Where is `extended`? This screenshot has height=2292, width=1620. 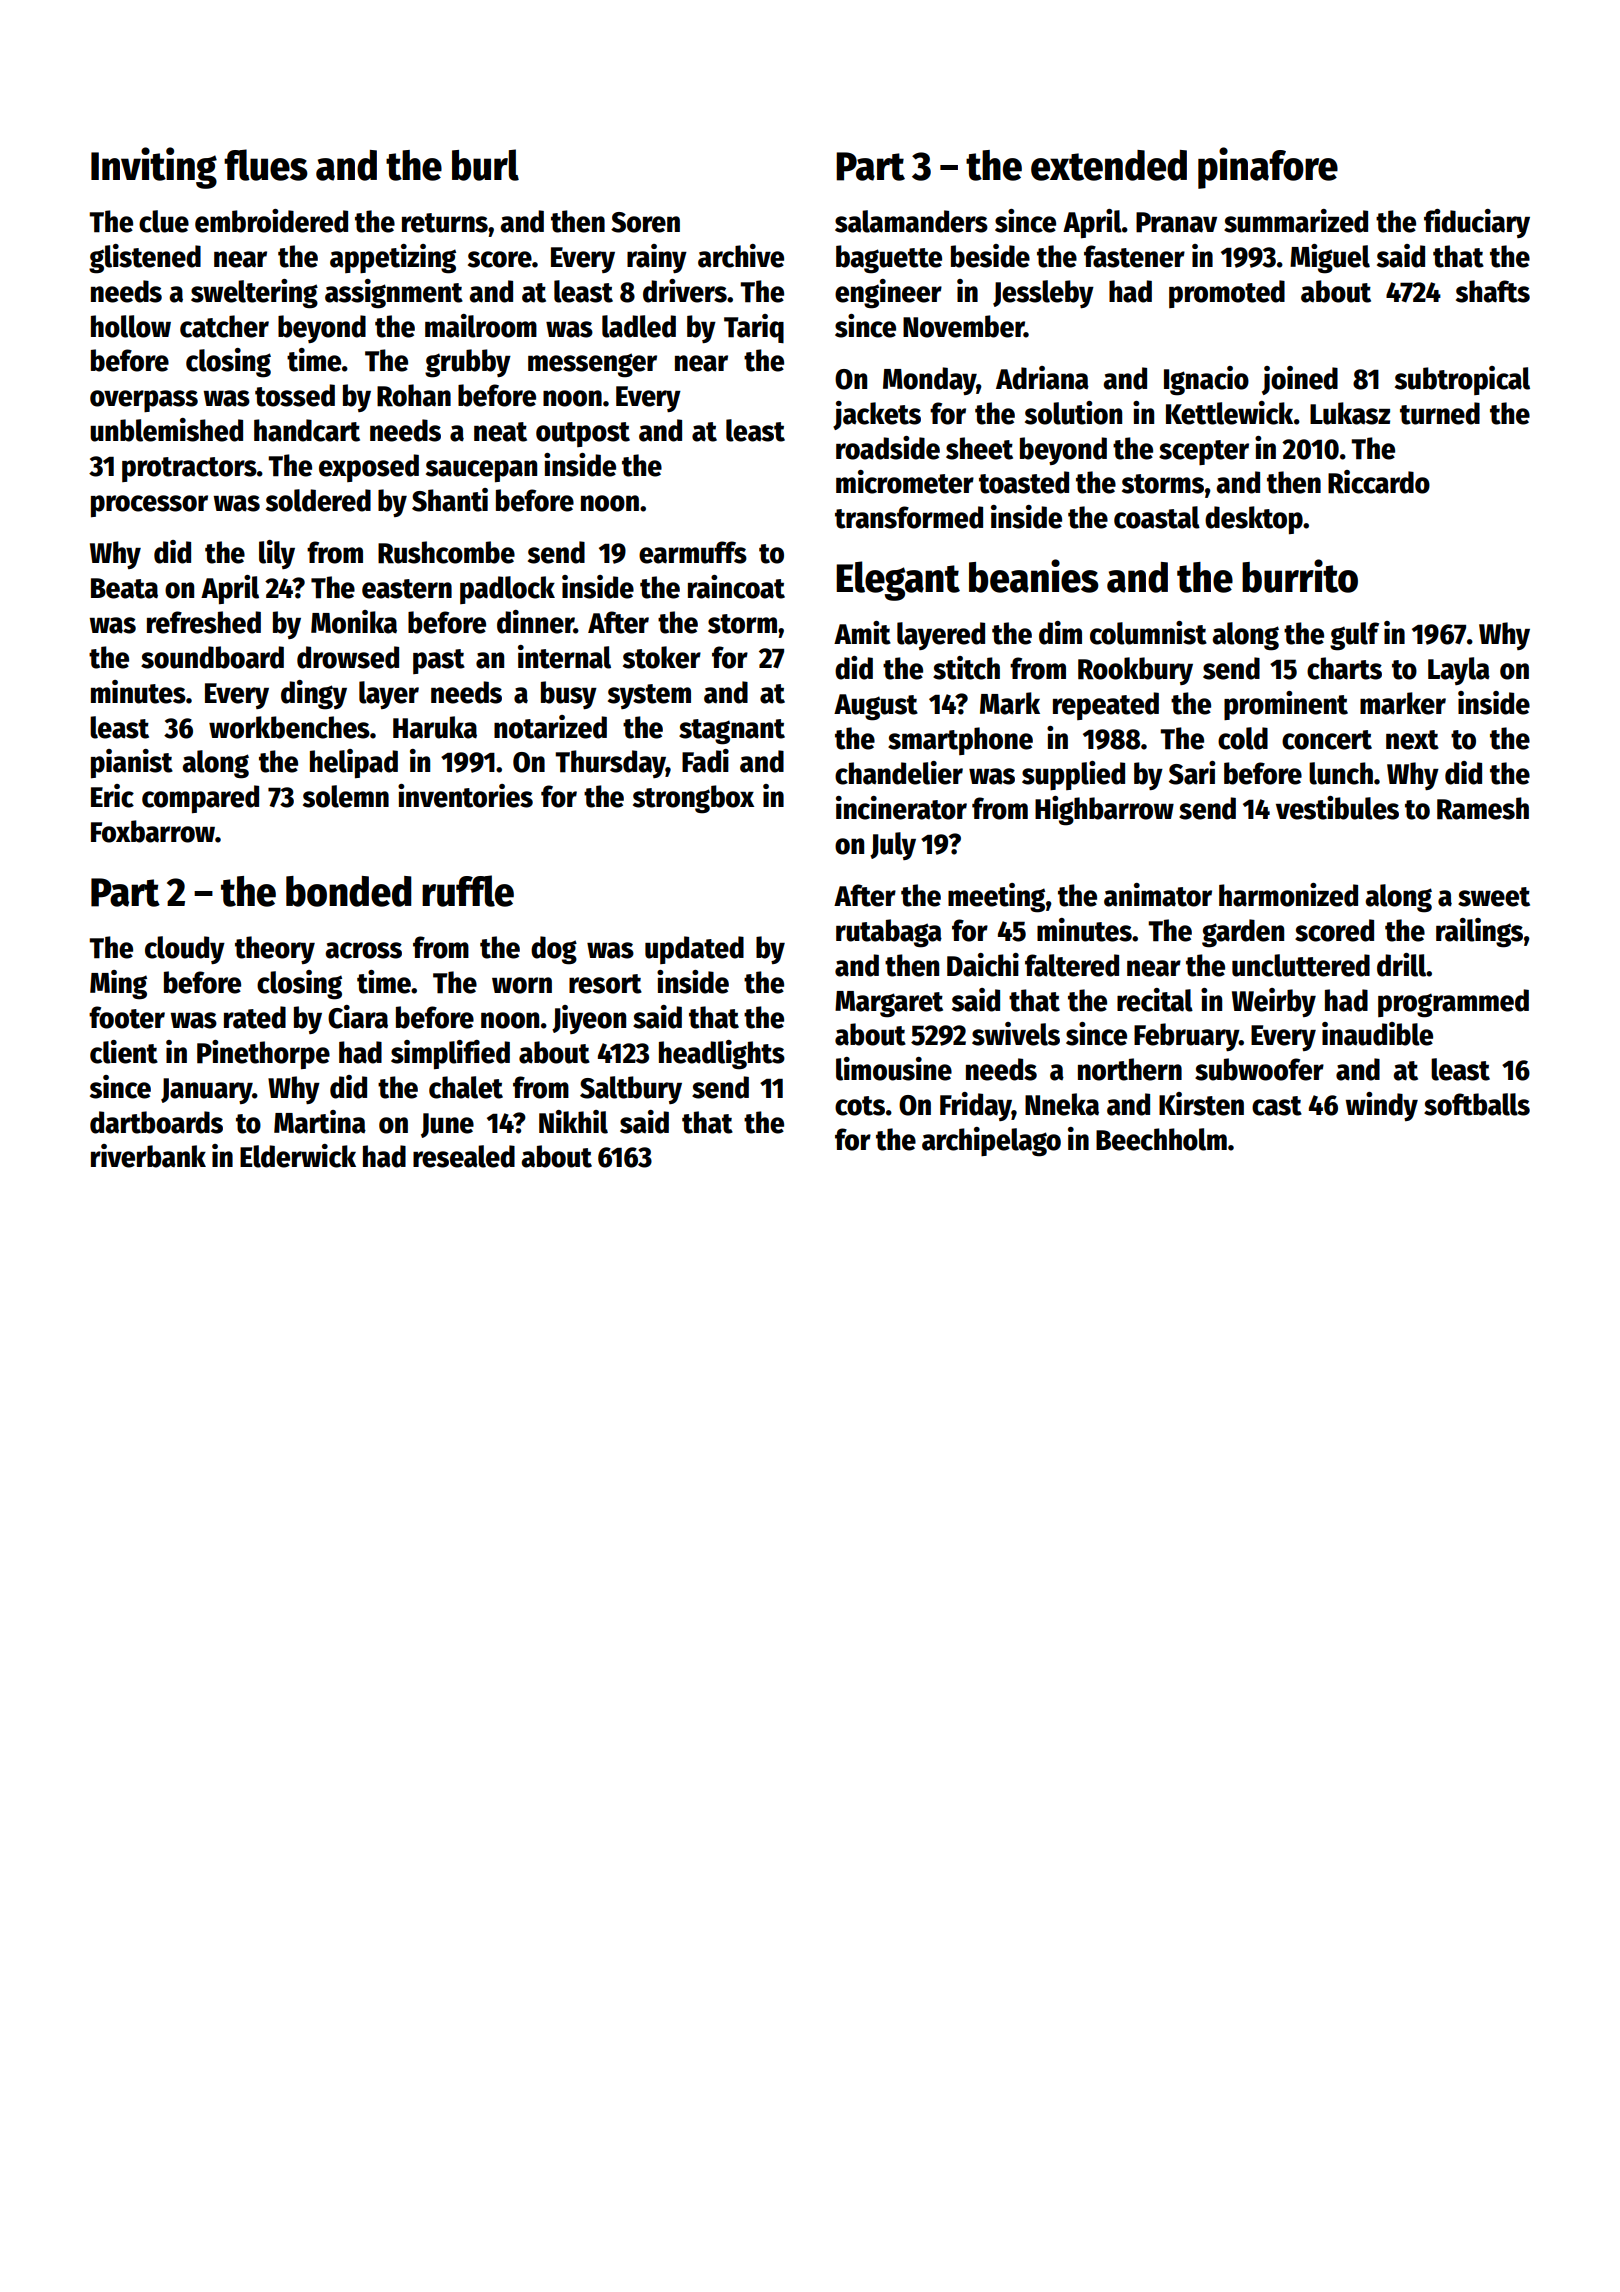
extended is located at coordinates (1109, 165).
